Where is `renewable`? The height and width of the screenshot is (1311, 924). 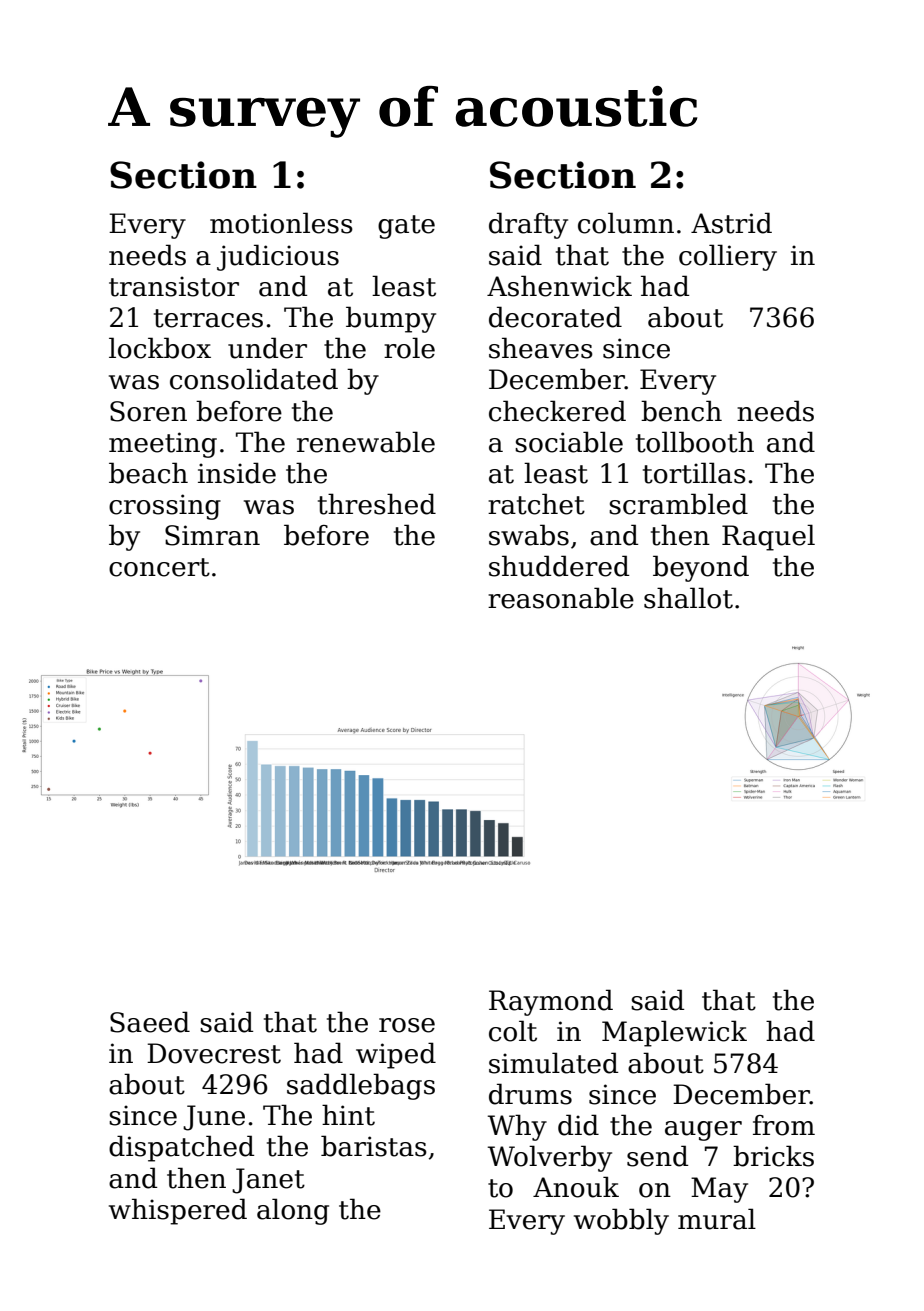
renewable is located at coordinates (366, 442).
